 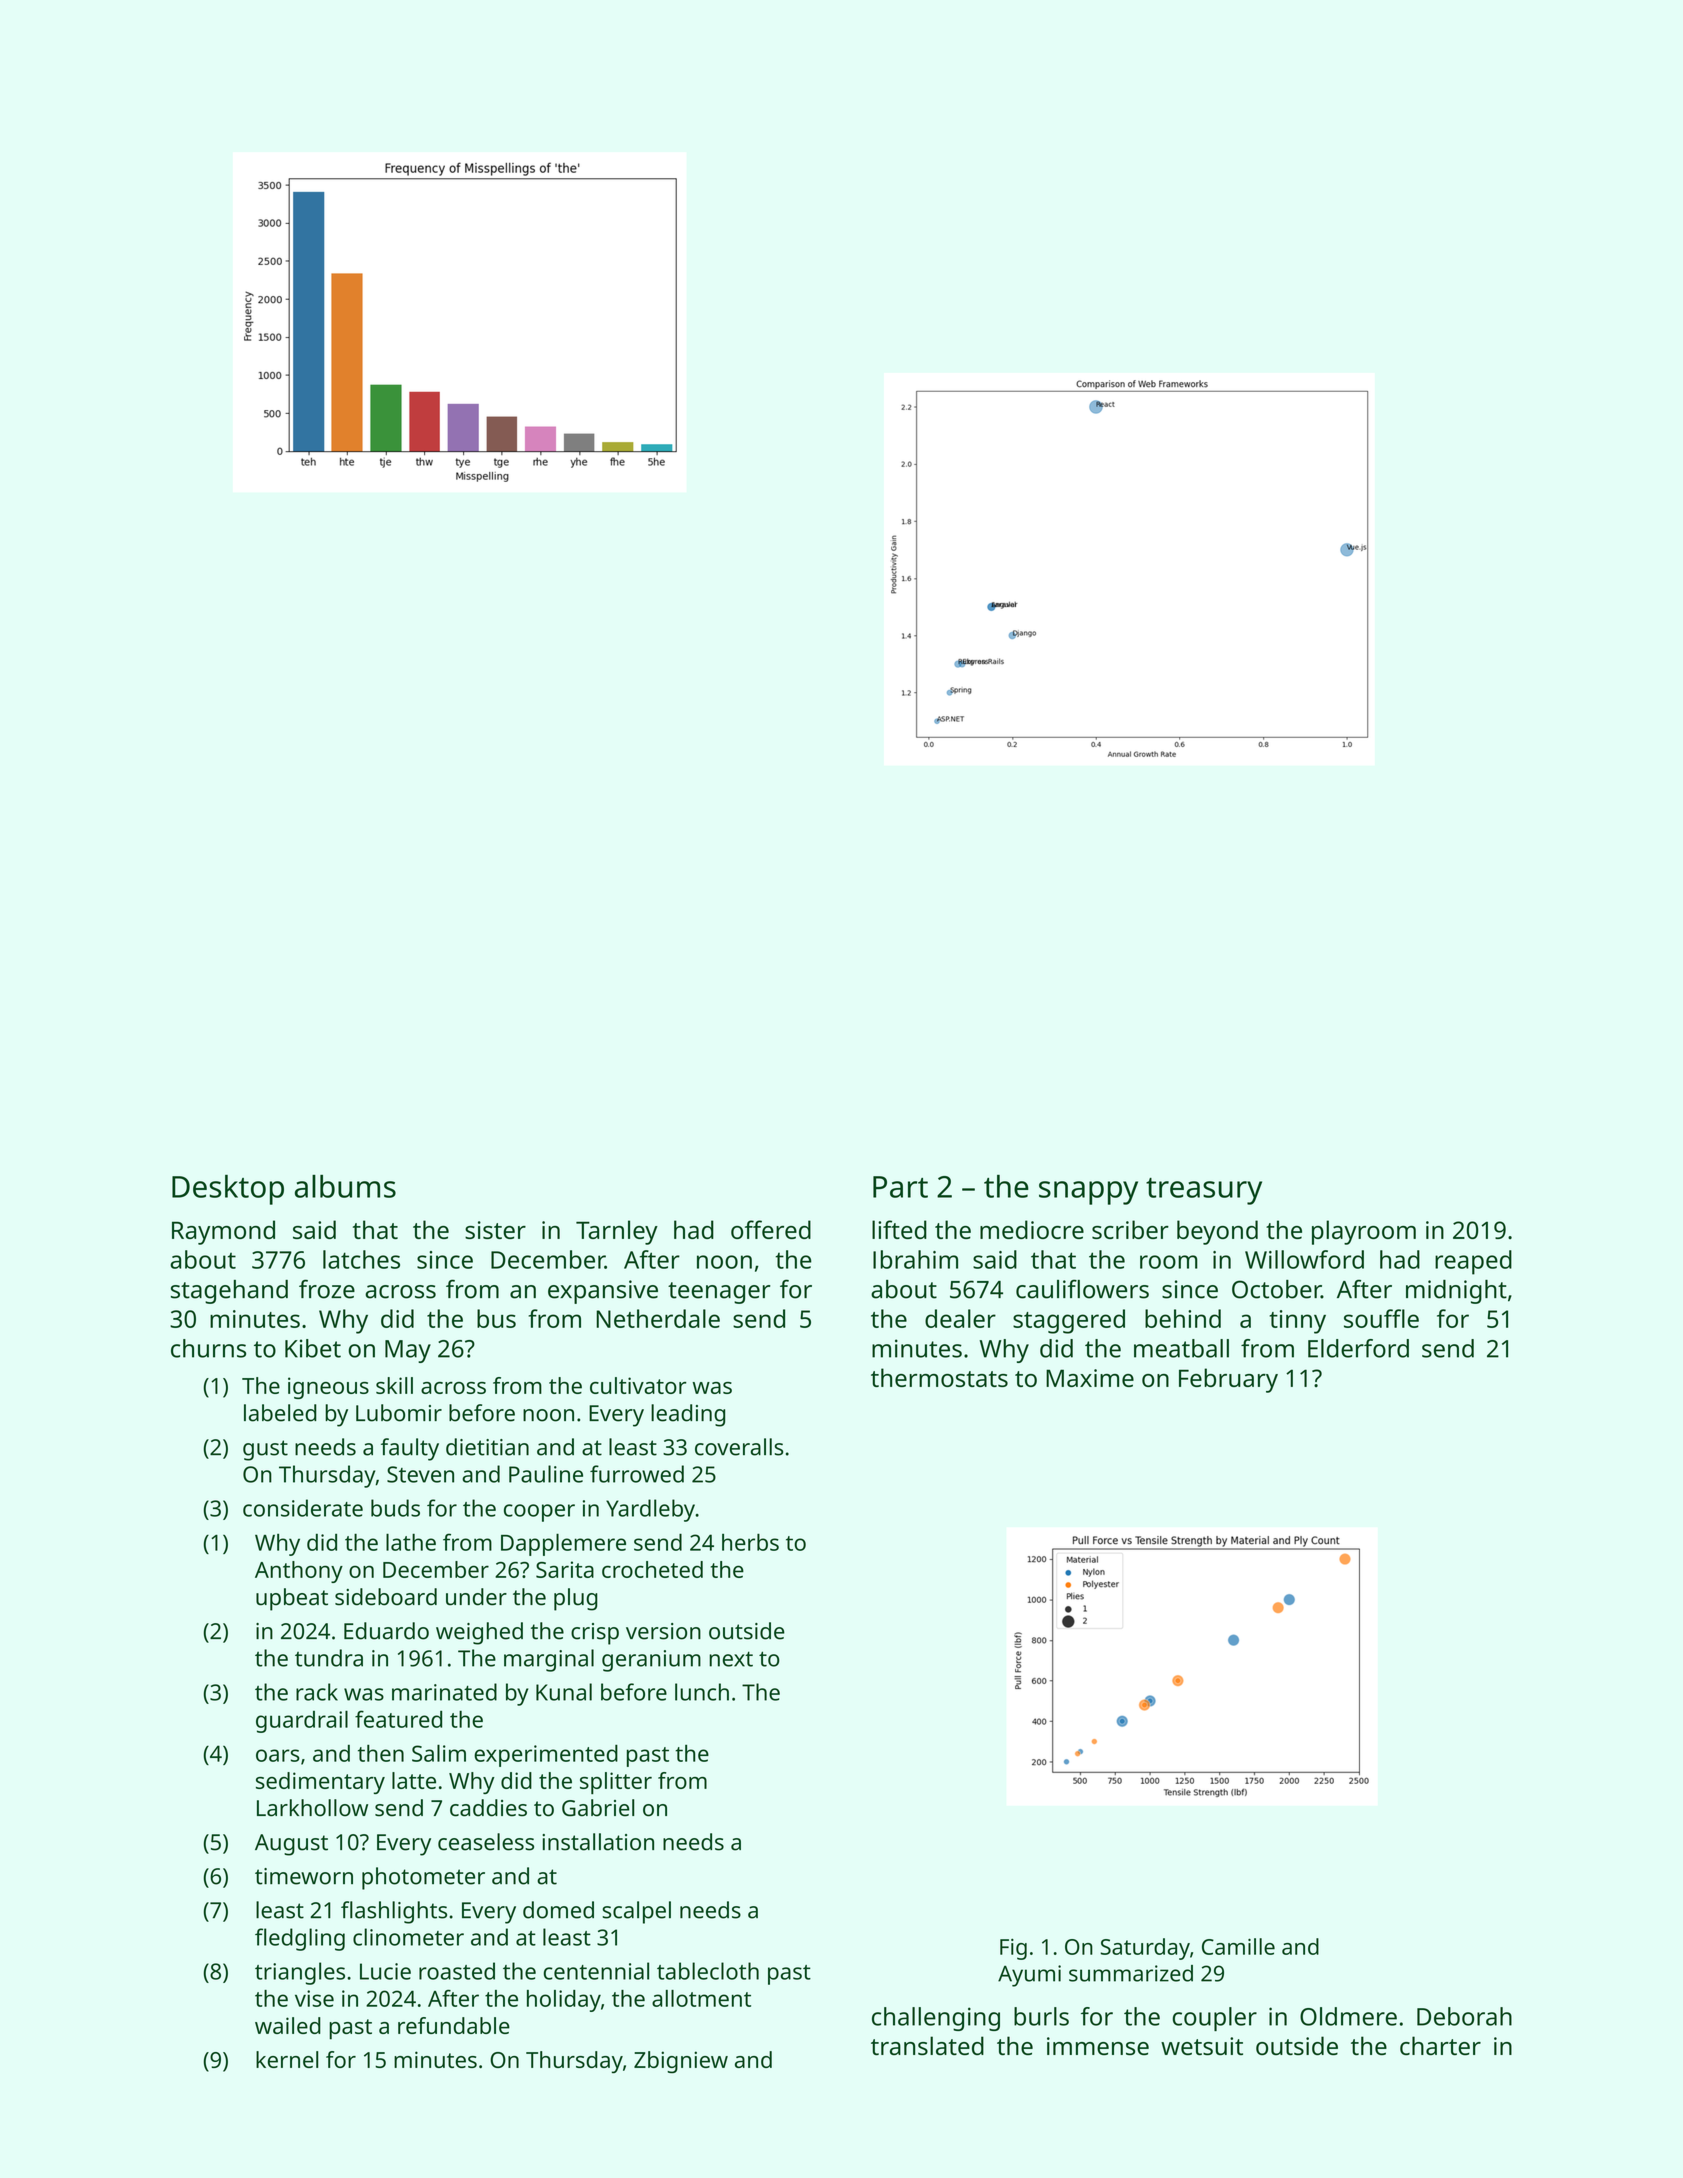 I want to click on weighed, so click(x=479, y=1633).
